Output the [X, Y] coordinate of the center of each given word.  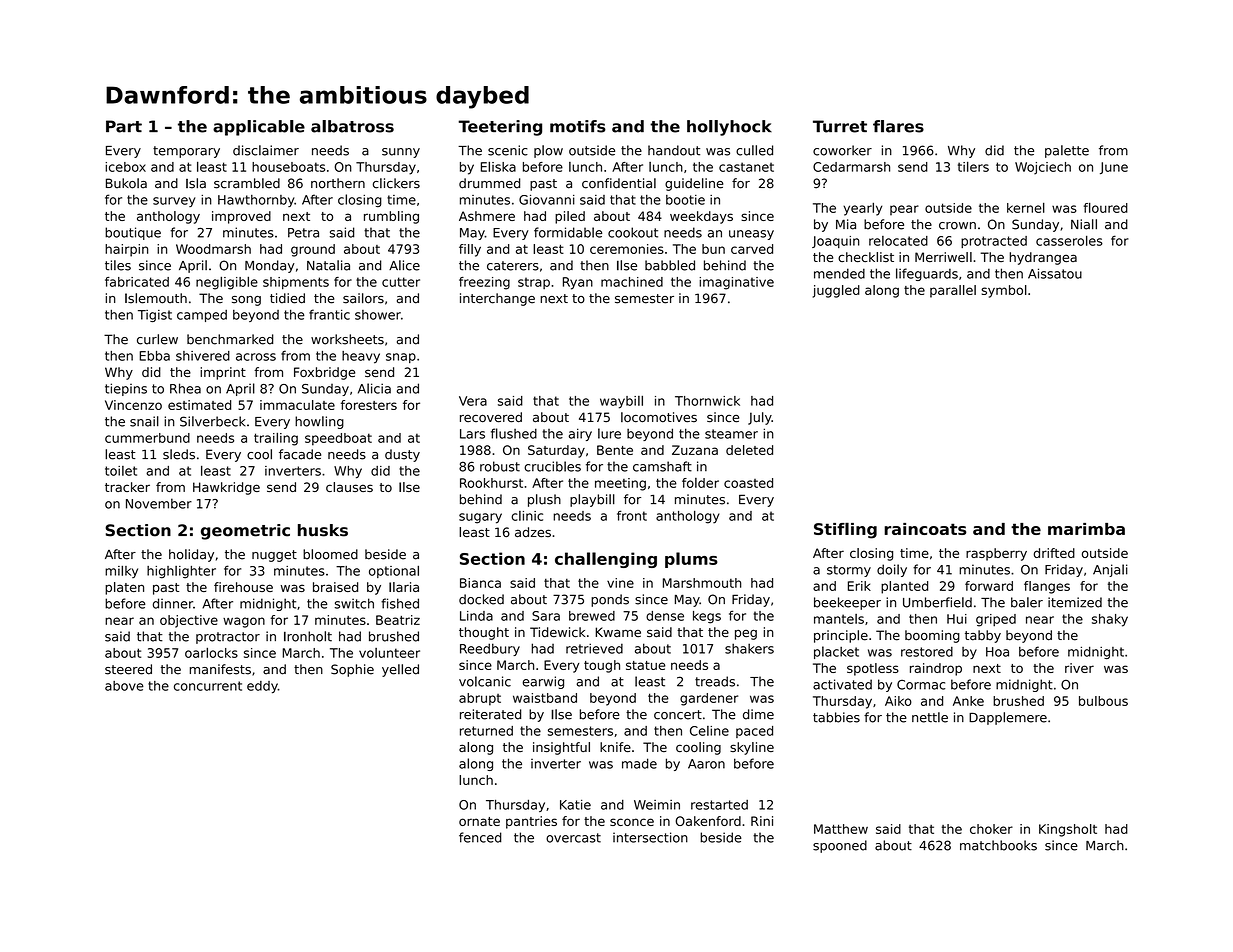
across [256, 357]
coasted [748, 483]
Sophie [352, 670]
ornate [479, 821]
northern [338, 183]
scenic [508, 150]
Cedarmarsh [851, 167]
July [760, 418]
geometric [245, 532]
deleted [749, 450]
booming [932, 636]
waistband [545, 698]
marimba [1086, 529]
